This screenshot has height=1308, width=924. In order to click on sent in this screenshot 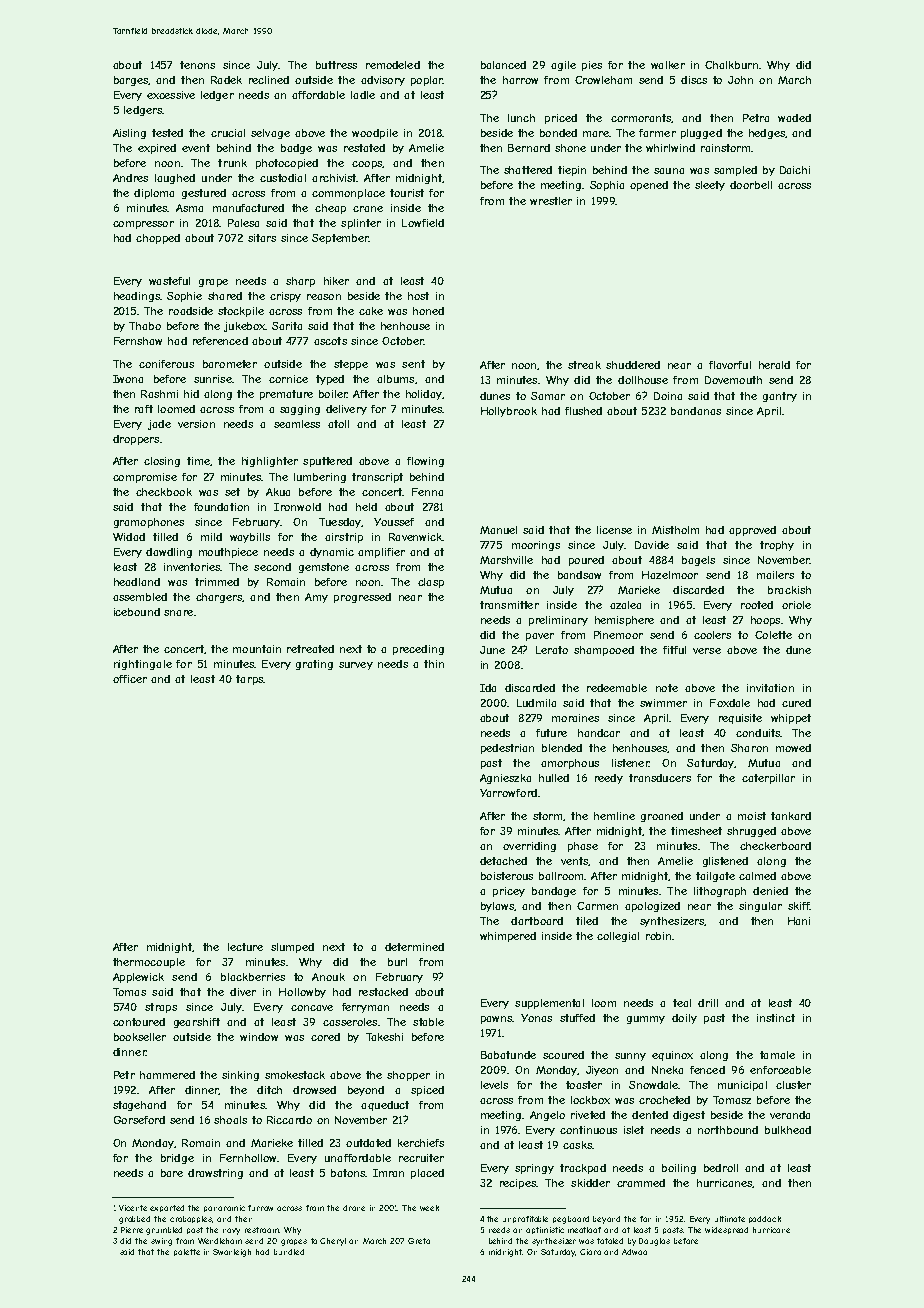, I will do `click(413, 364)`.
